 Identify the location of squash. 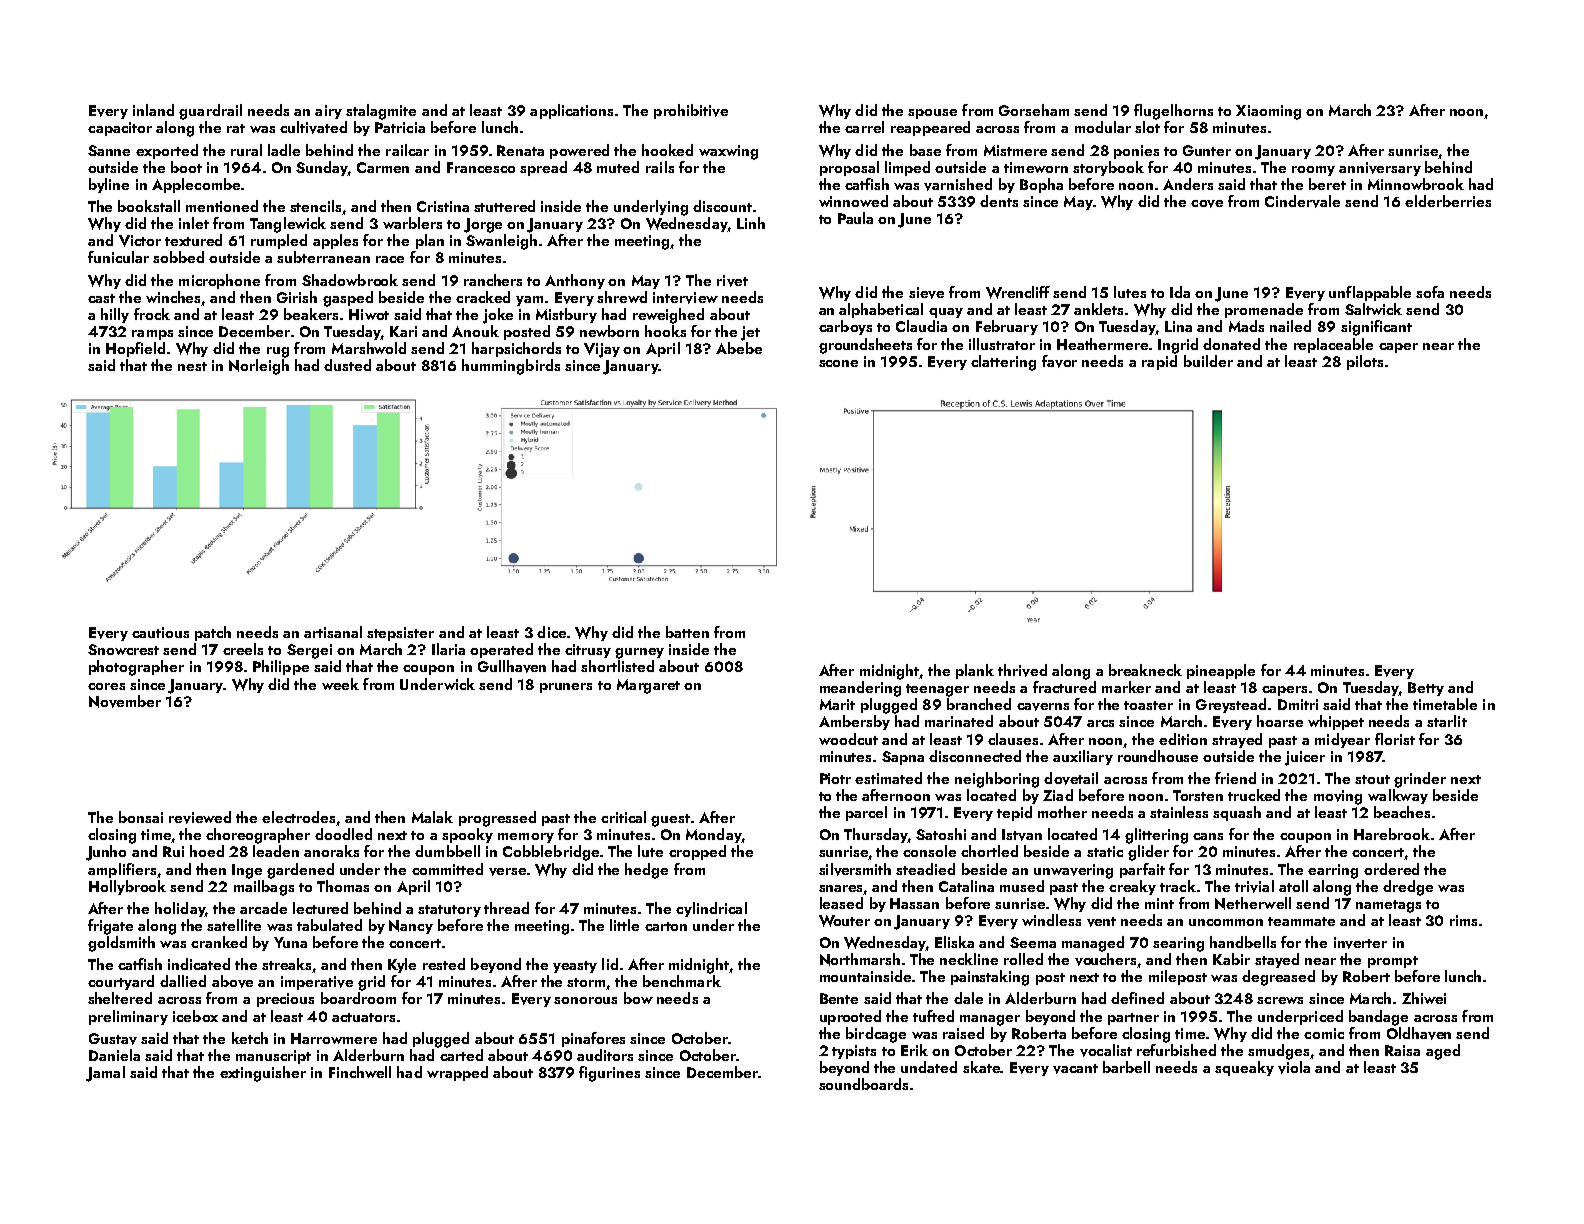
(1237, 813).
